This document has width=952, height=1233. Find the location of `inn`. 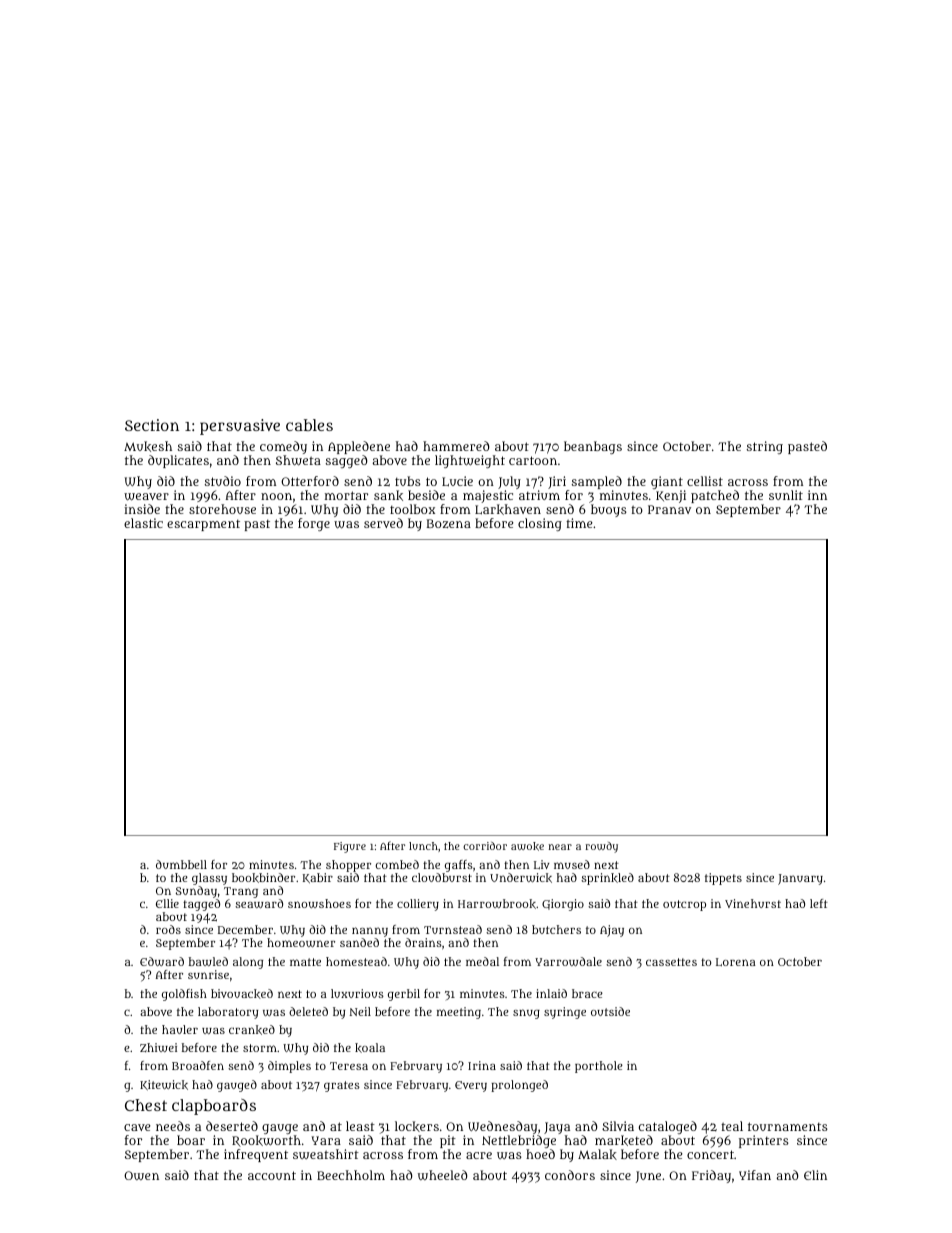

inn is located at coordinates (817, 495).
